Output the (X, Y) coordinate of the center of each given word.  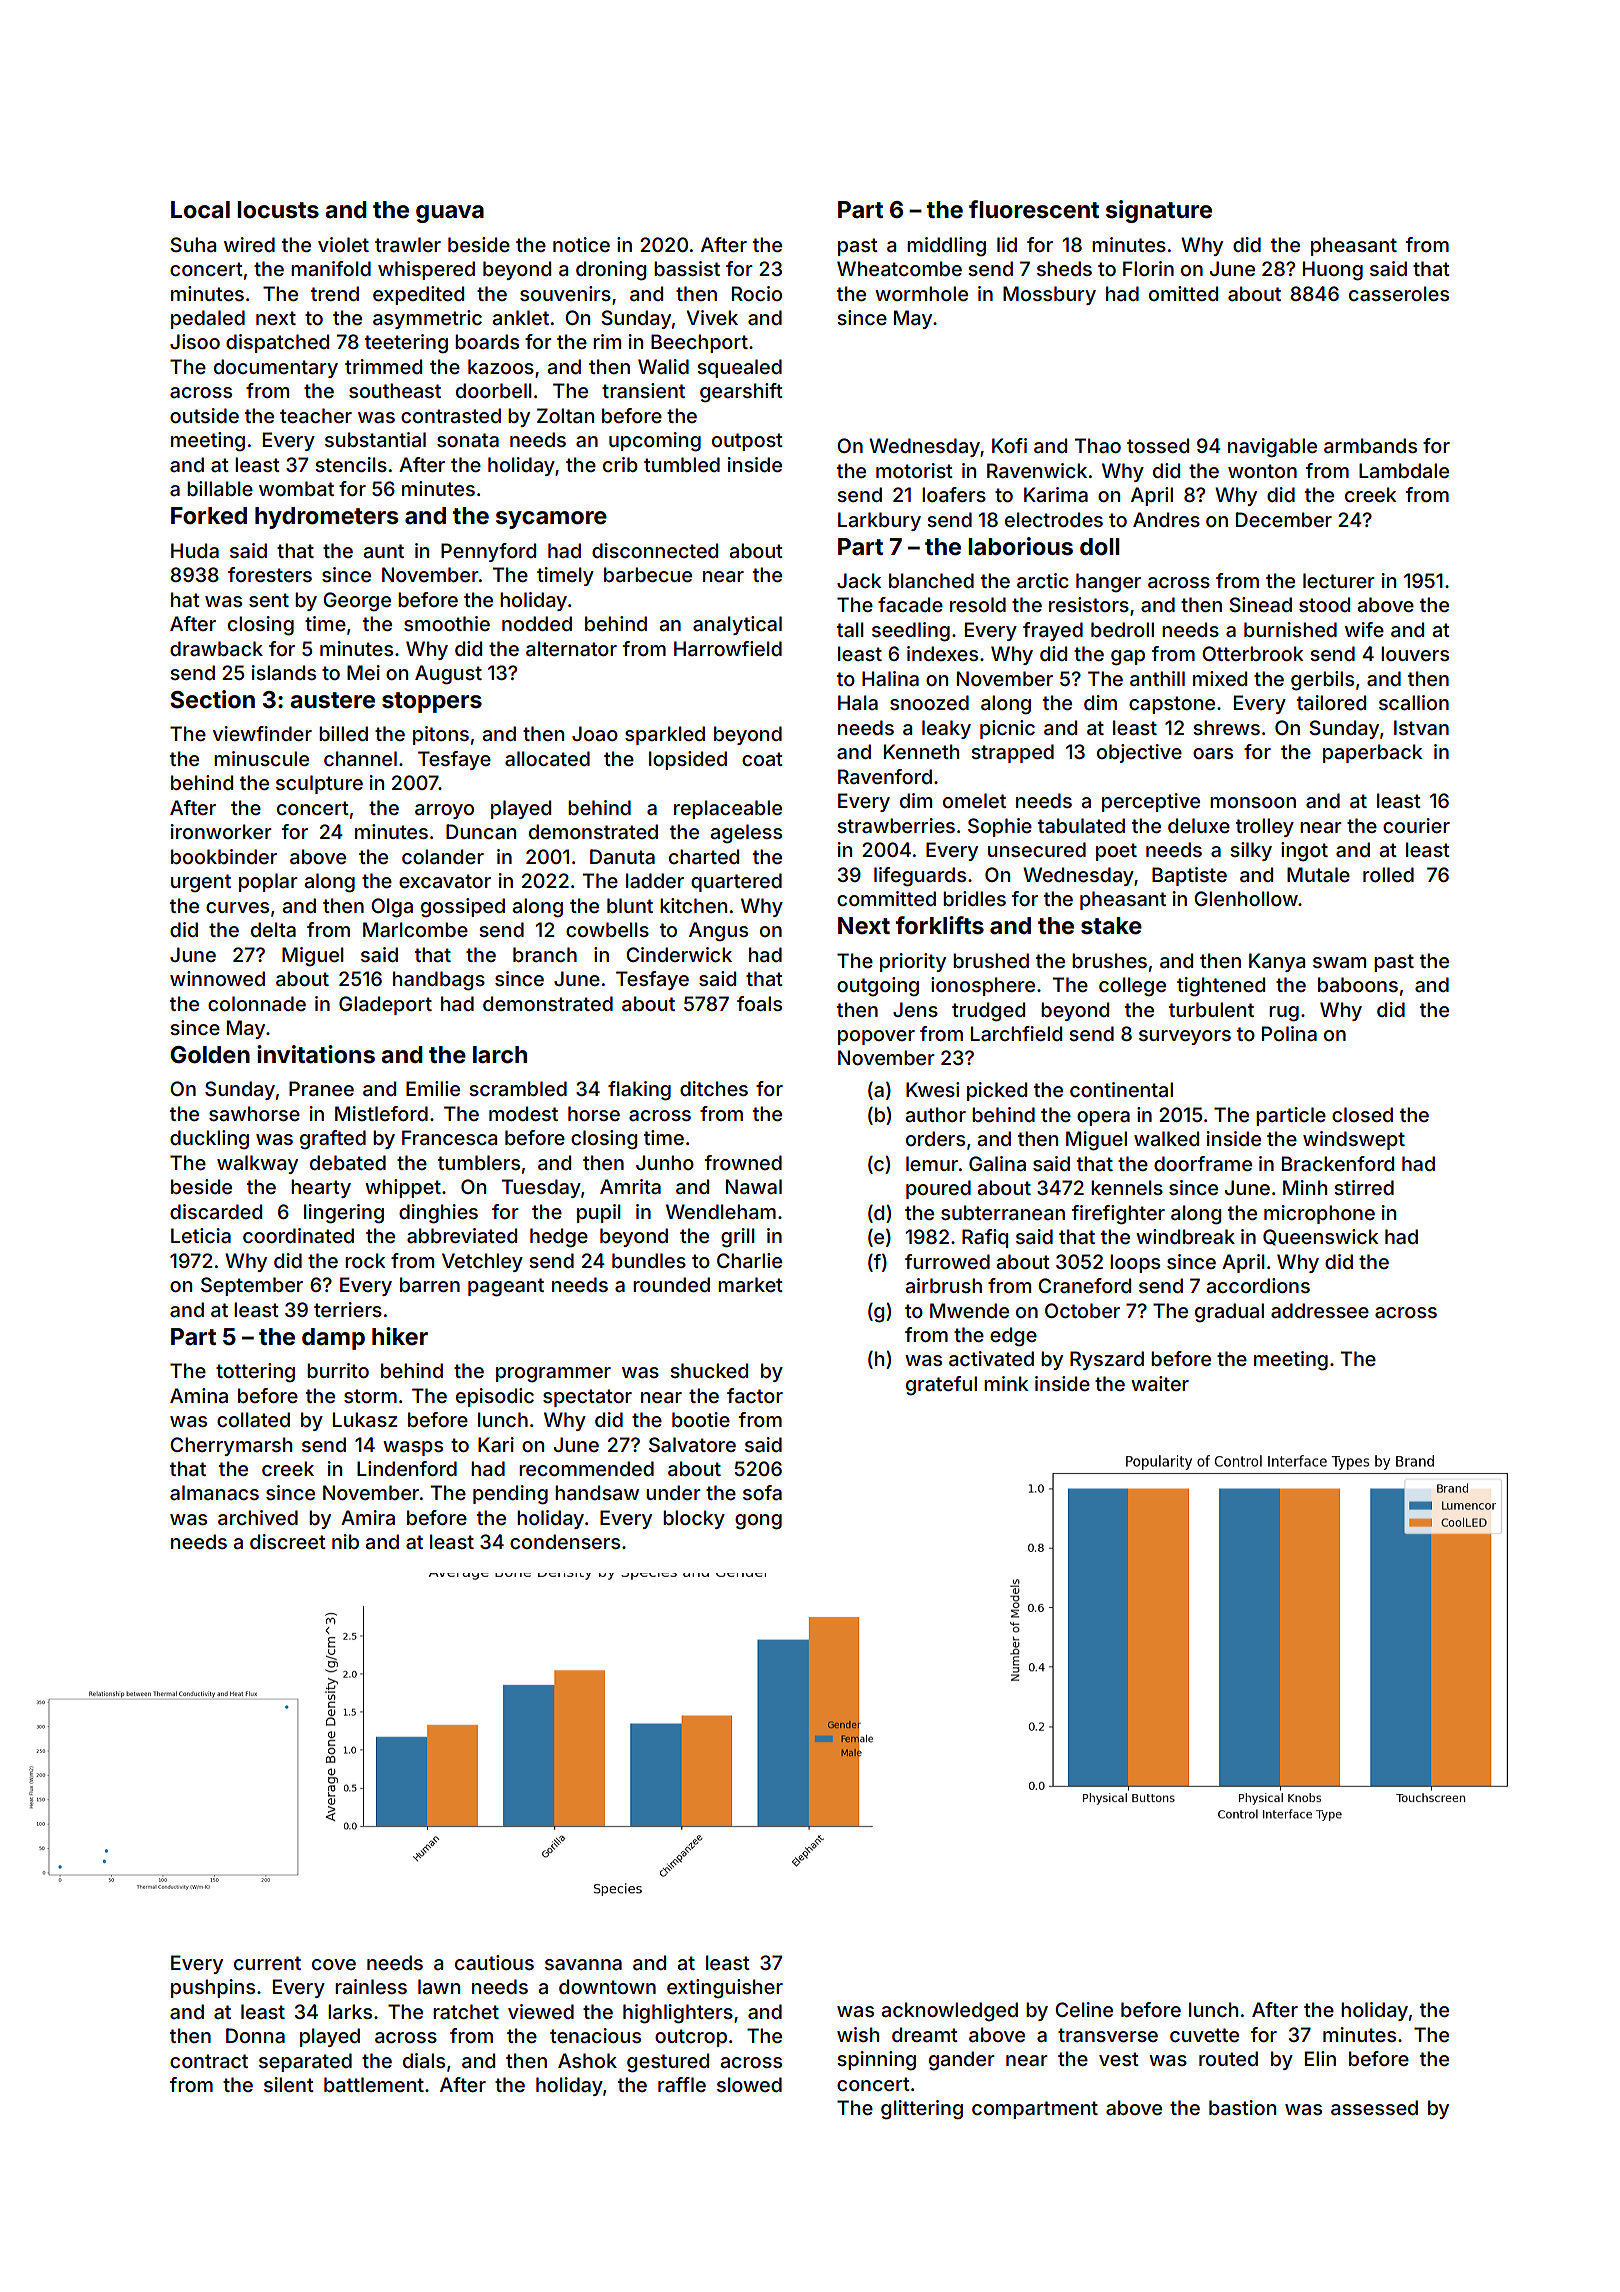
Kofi (1009, 445)
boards (487, 341)
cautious (494, 1962)
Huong (1333, 271)
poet (1116, 852)
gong (758, 1522)
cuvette (1204, 2035)
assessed (1374, 2107)
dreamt (925, 2034)
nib (345, 1541)
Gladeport (385, 1005)
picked (997, 1091)
